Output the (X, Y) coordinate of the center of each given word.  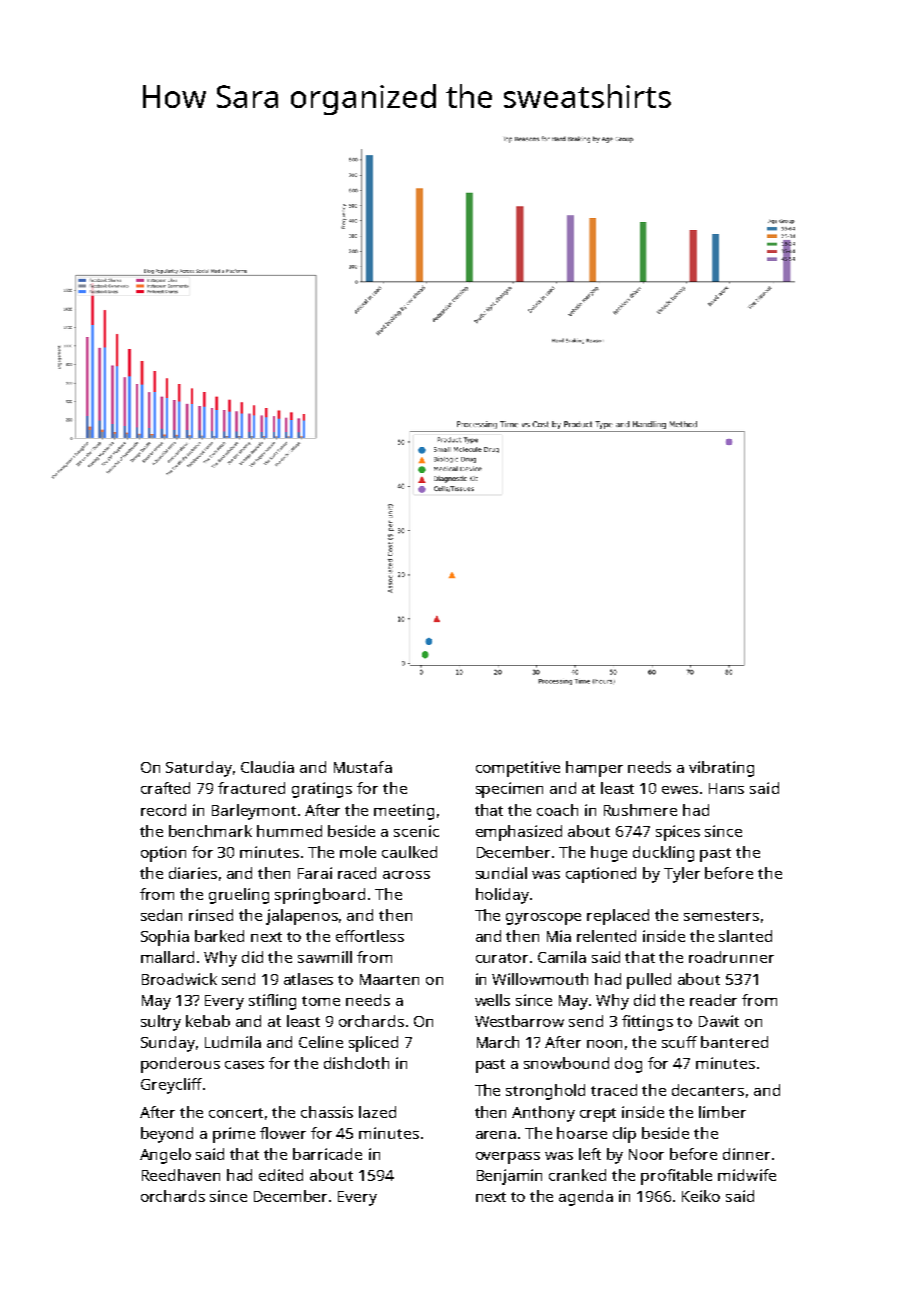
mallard (167, 957)
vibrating (721, 769)
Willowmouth (540, 979)
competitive (518, 769)
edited (281, 1175)
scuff (679, 1042)
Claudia (267, 767)
